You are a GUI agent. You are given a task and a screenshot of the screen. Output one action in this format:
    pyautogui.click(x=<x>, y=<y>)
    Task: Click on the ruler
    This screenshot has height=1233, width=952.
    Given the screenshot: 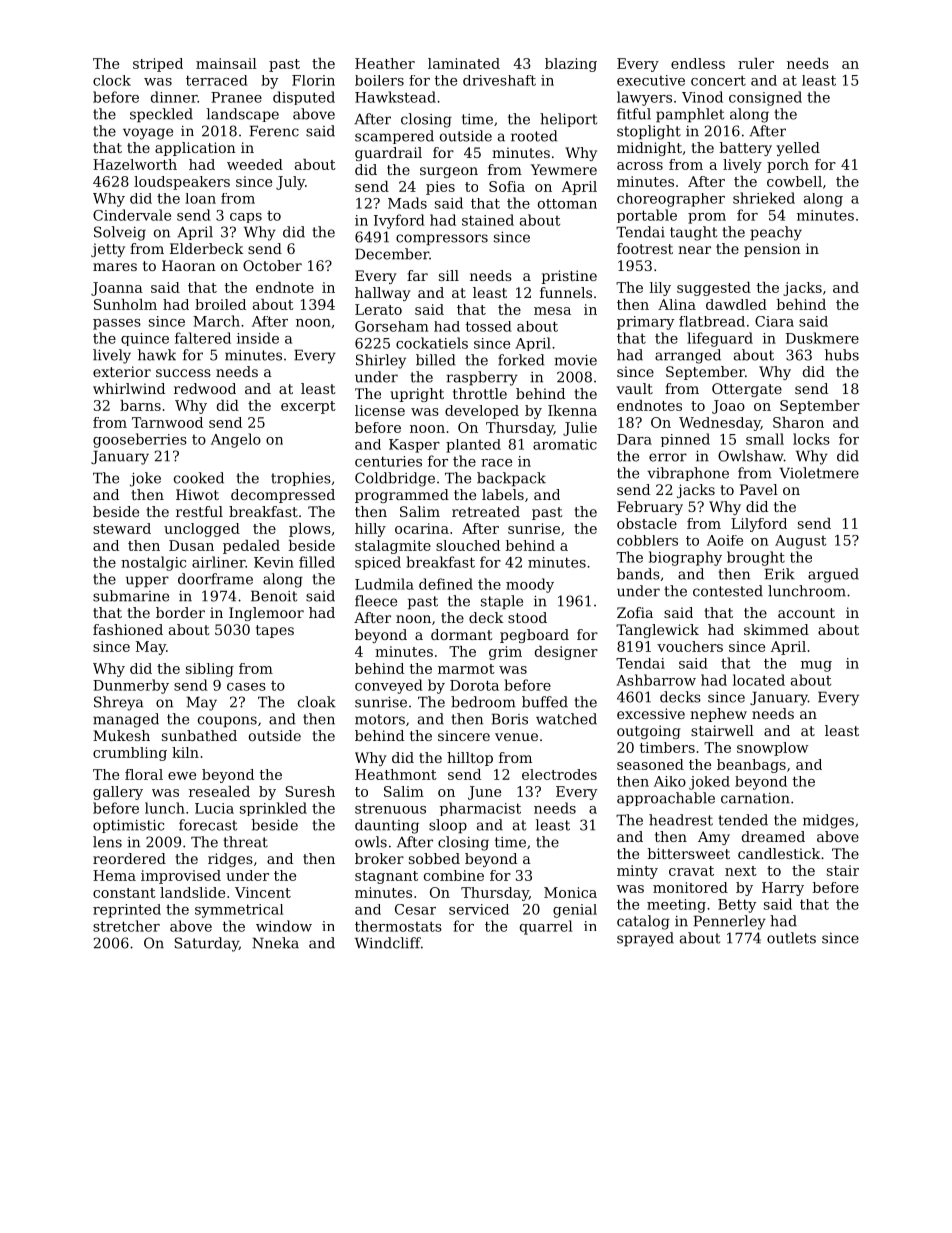 What is the action you would take?
    pyautogui.click(x=756, y=63)
